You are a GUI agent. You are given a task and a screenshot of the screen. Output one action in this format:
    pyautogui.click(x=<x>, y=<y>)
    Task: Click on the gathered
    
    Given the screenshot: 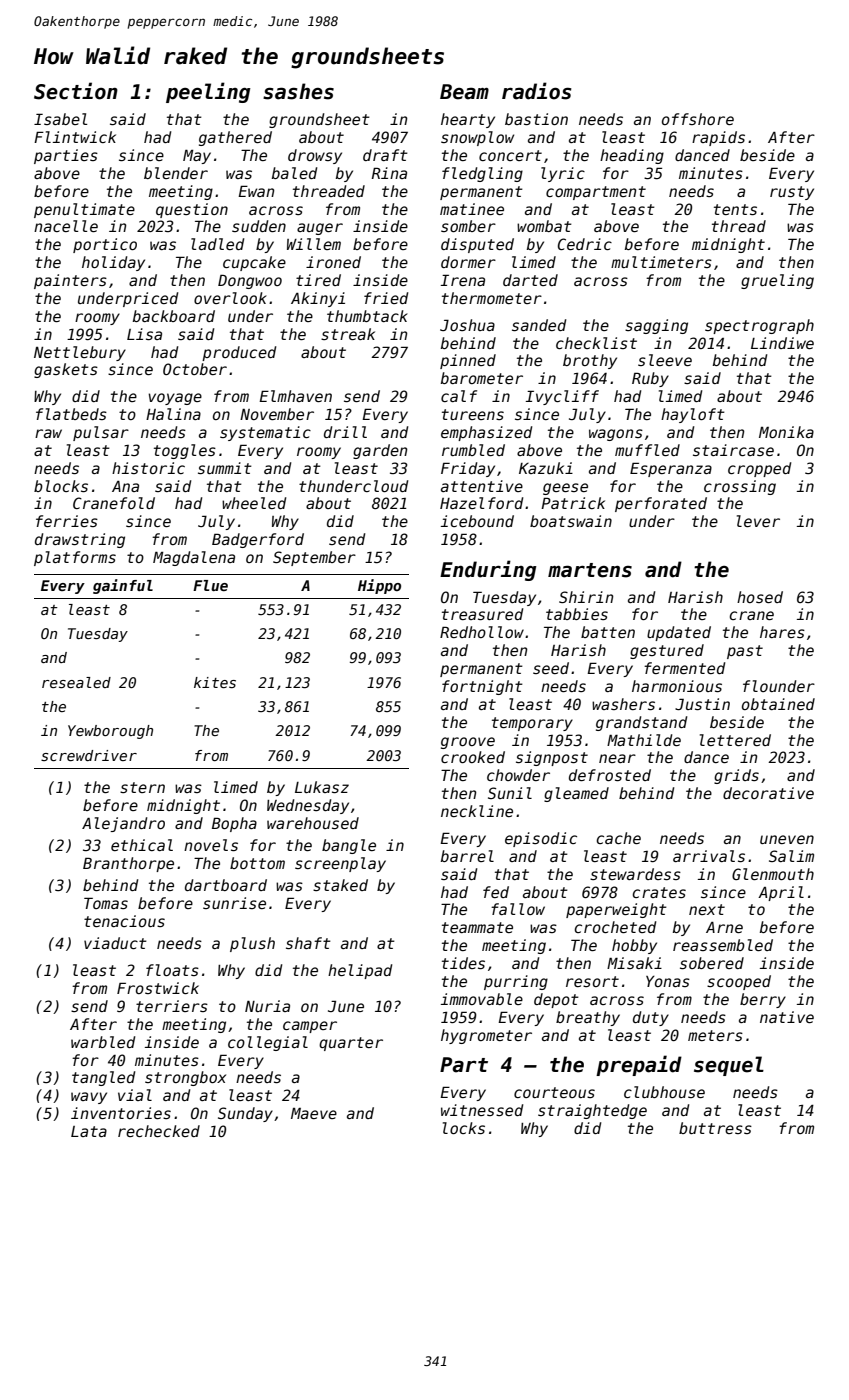 What is the action you would take?
    pyautogui.click(x=235, y=138)
